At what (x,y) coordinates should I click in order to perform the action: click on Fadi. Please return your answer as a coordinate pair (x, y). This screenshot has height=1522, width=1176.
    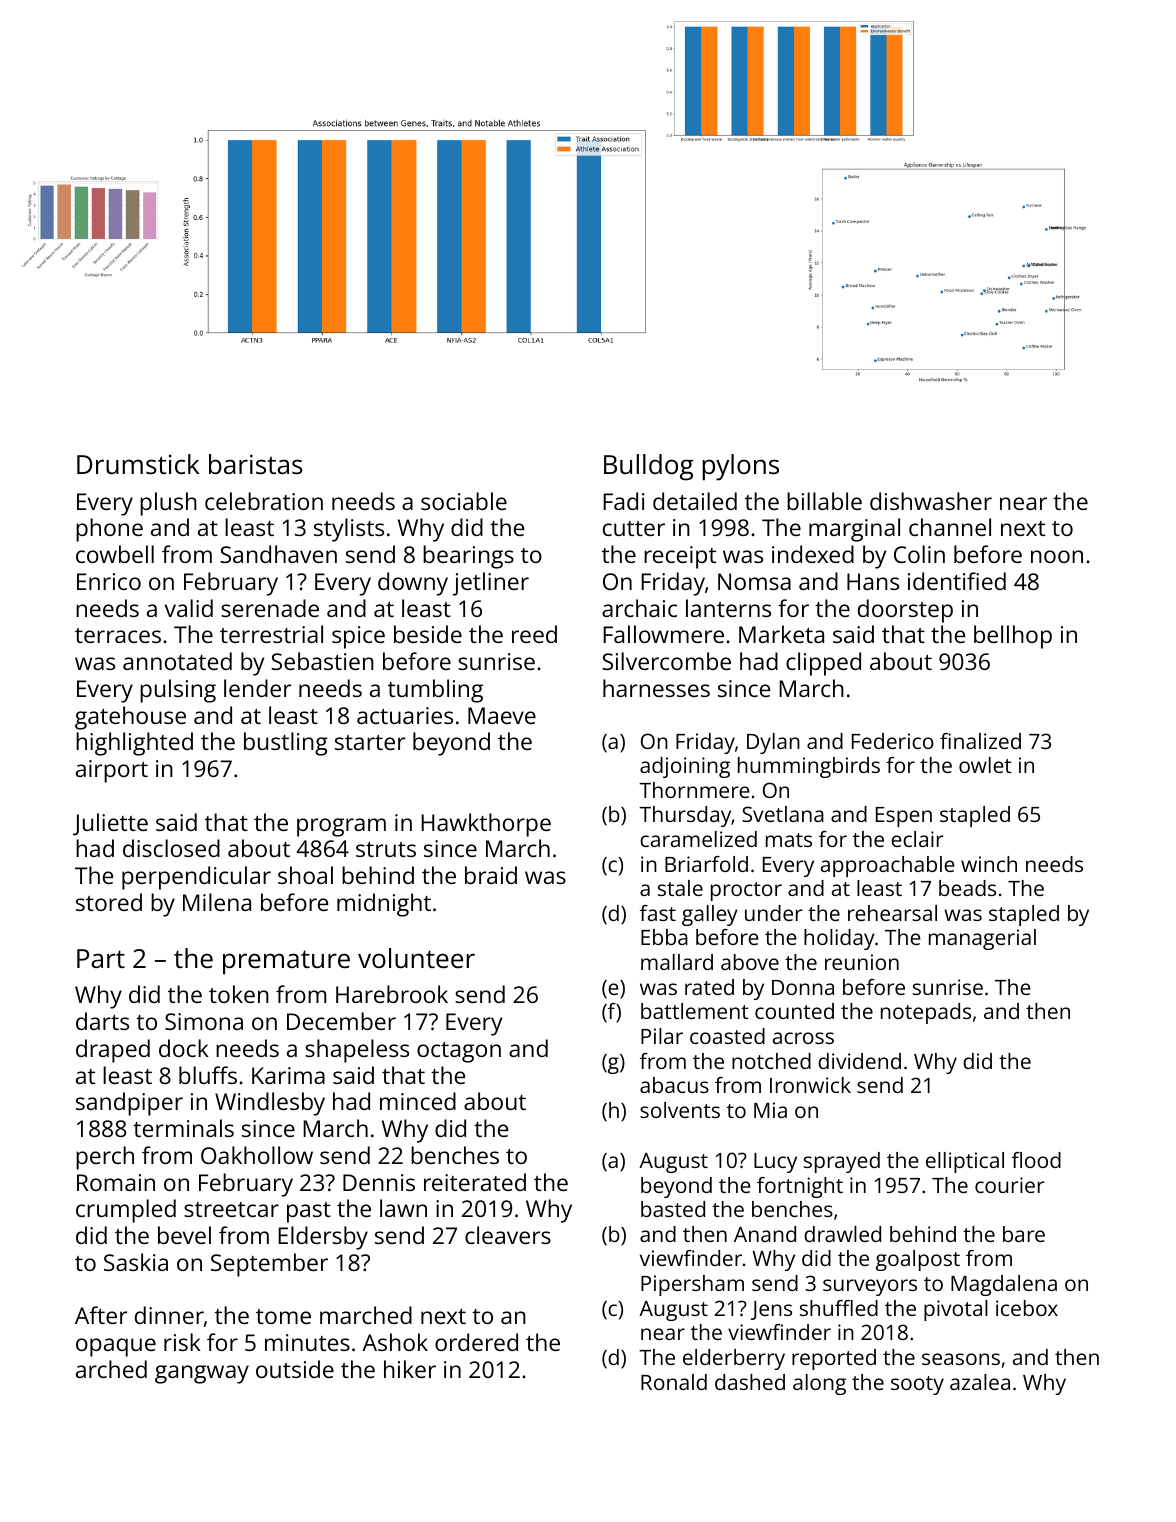
    Looking at the image, I should click on (624, 501).
